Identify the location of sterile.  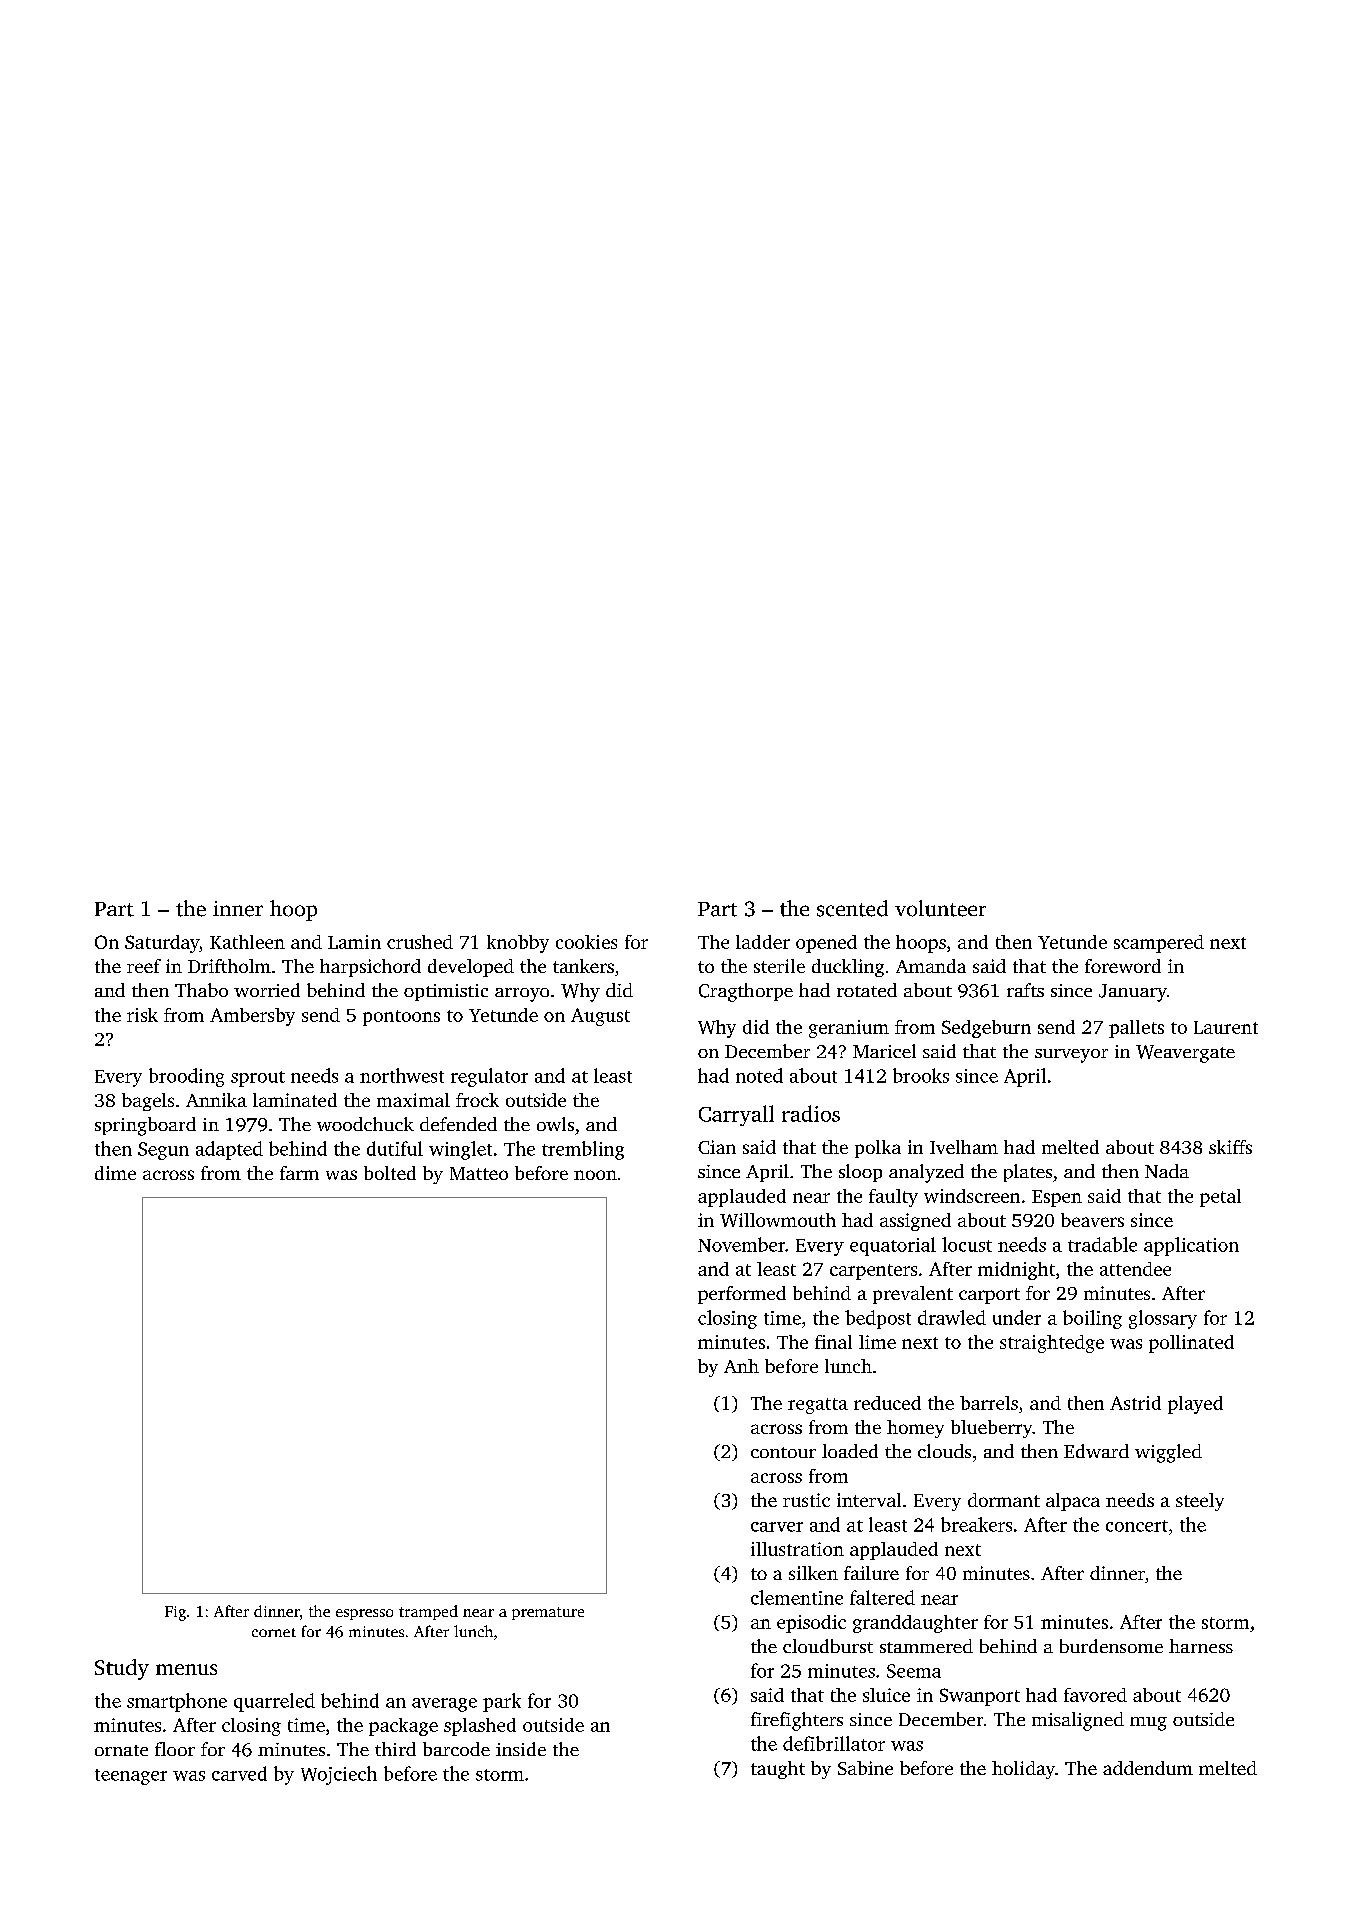
(779, 966).
